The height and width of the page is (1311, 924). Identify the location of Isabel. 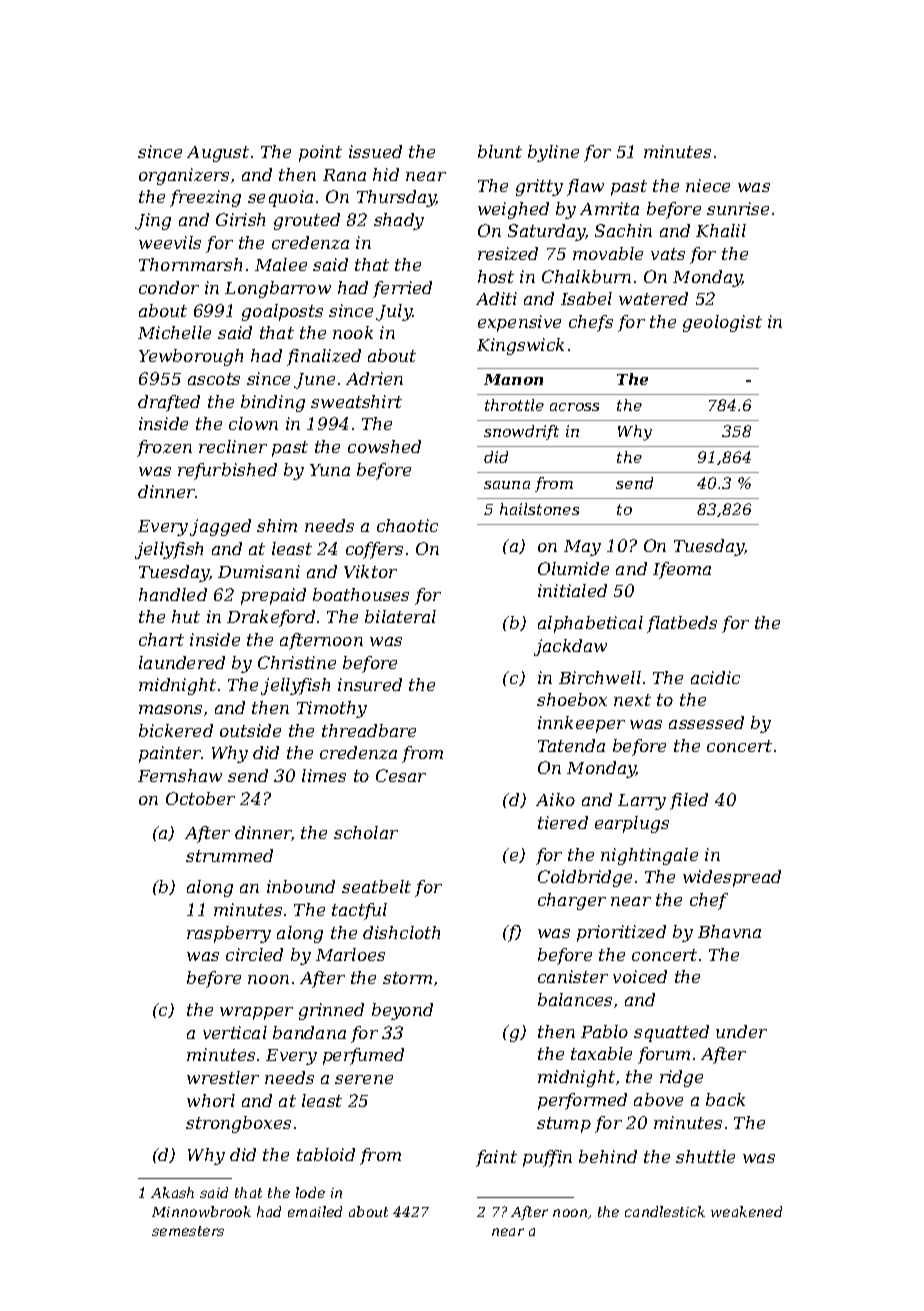
(586, 298).
